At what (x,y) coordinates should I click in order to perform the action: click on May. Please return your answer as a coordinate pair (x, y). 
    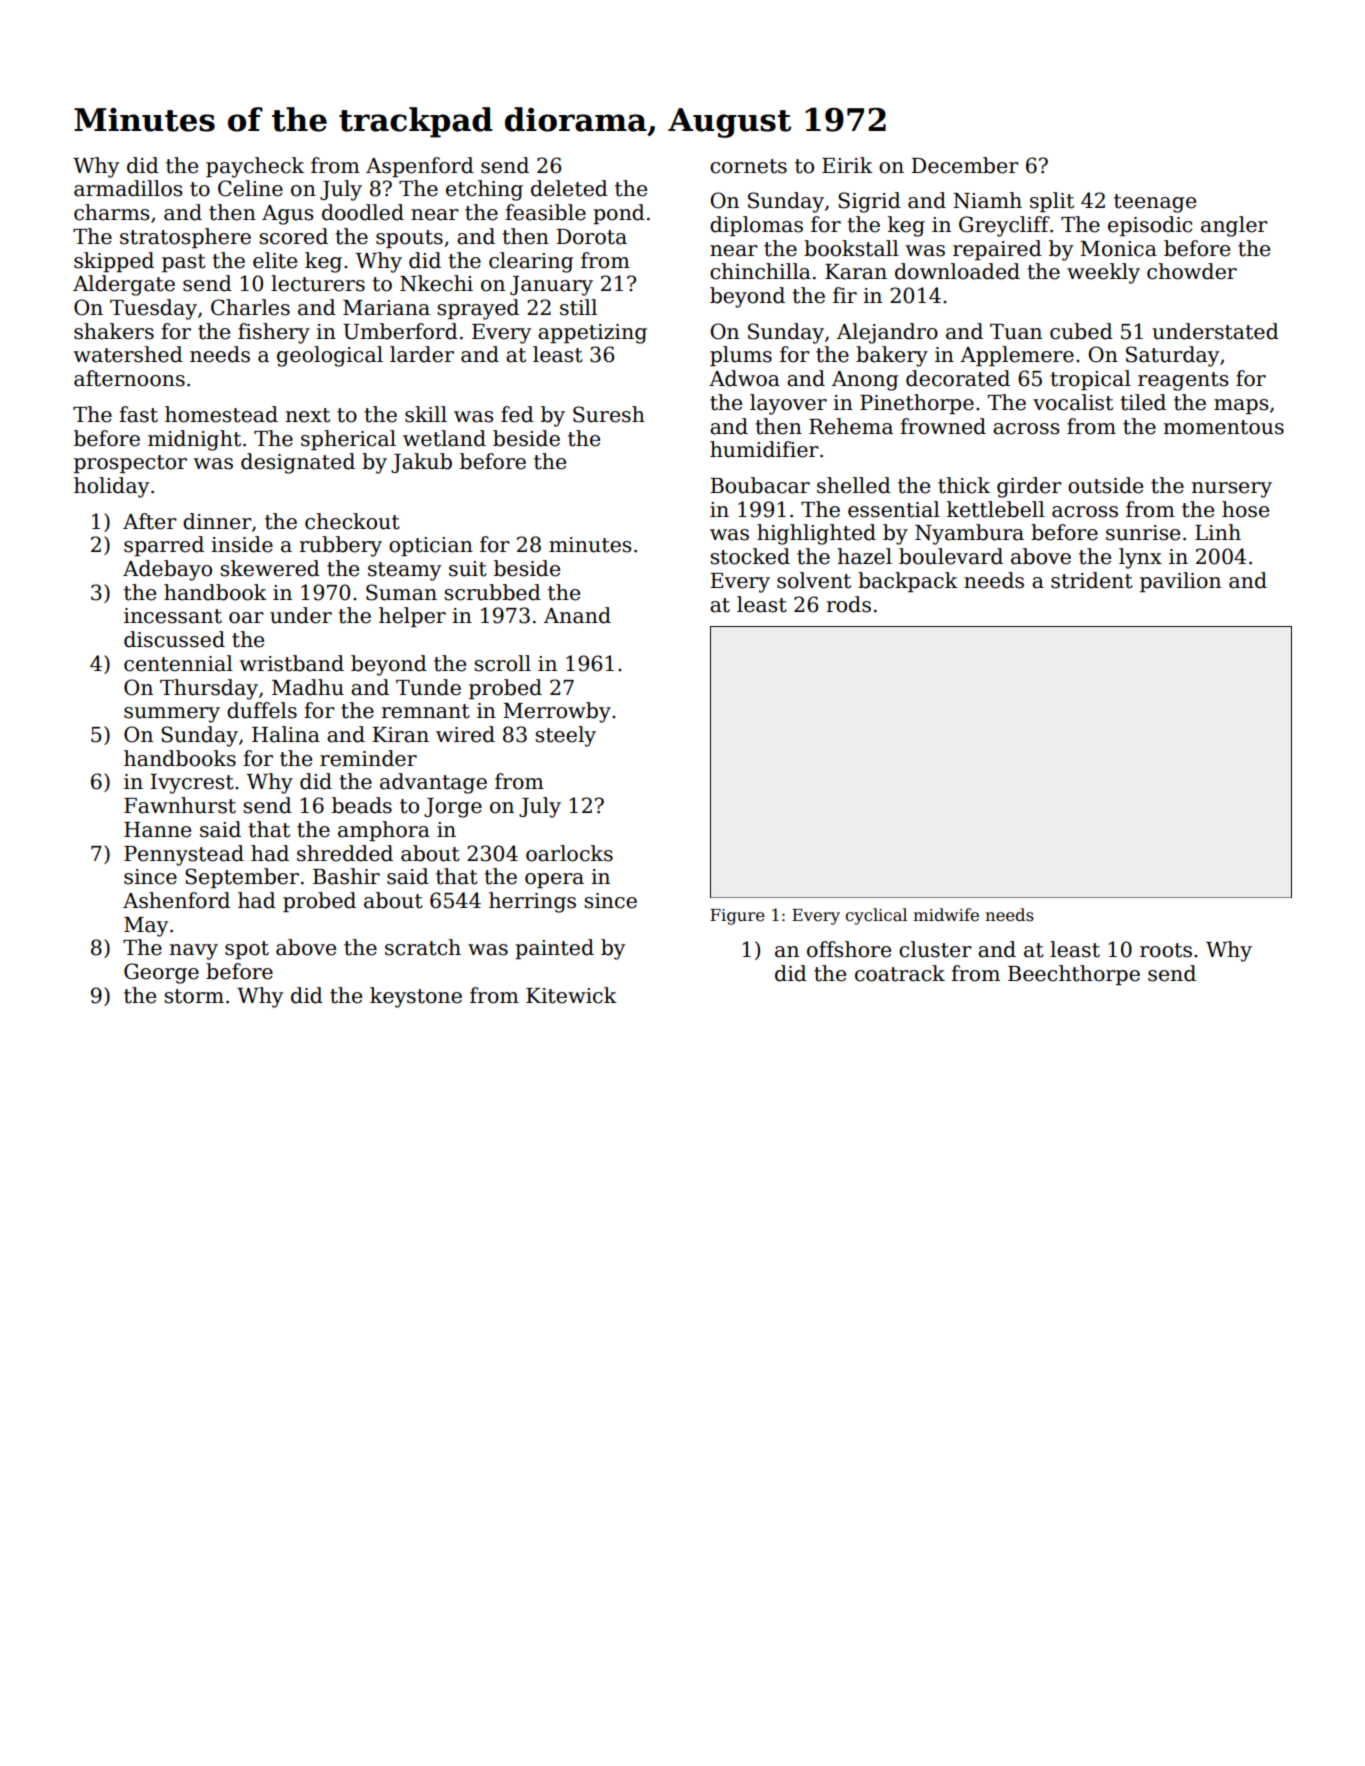
    Looking at the image, I should click on (146, 927).
